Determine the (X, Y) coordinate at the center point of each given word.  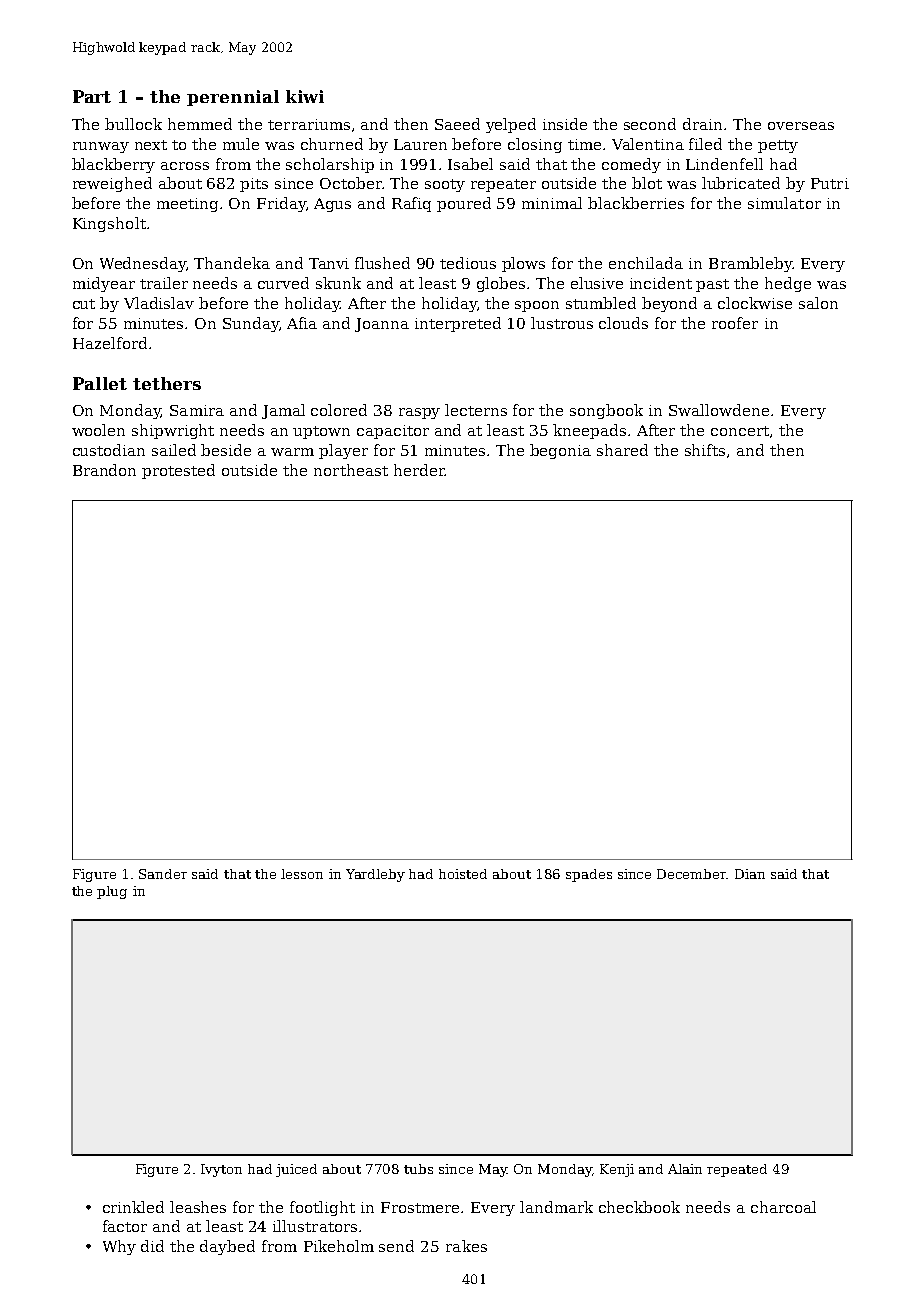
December (692, 874)
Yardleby (375, 875)
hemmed (200, 124)
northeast (351, 470)
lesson (302, 874)
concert (740, 431)
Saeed (457, 124)
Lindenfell (724, 164)
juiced (296, 1170)
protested (178, 471)
